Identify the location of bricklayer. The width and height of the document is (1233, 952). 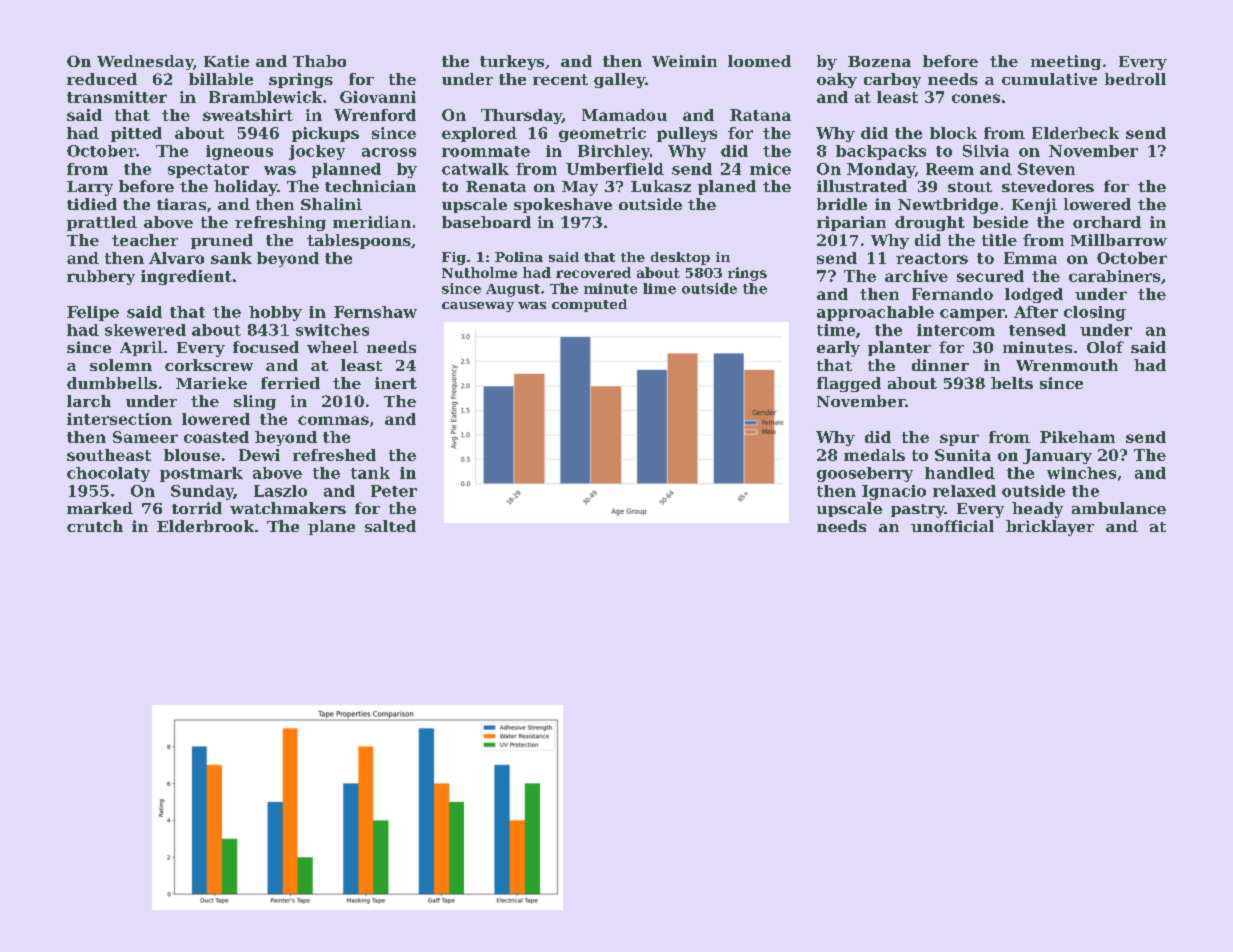
(1050, 528).
